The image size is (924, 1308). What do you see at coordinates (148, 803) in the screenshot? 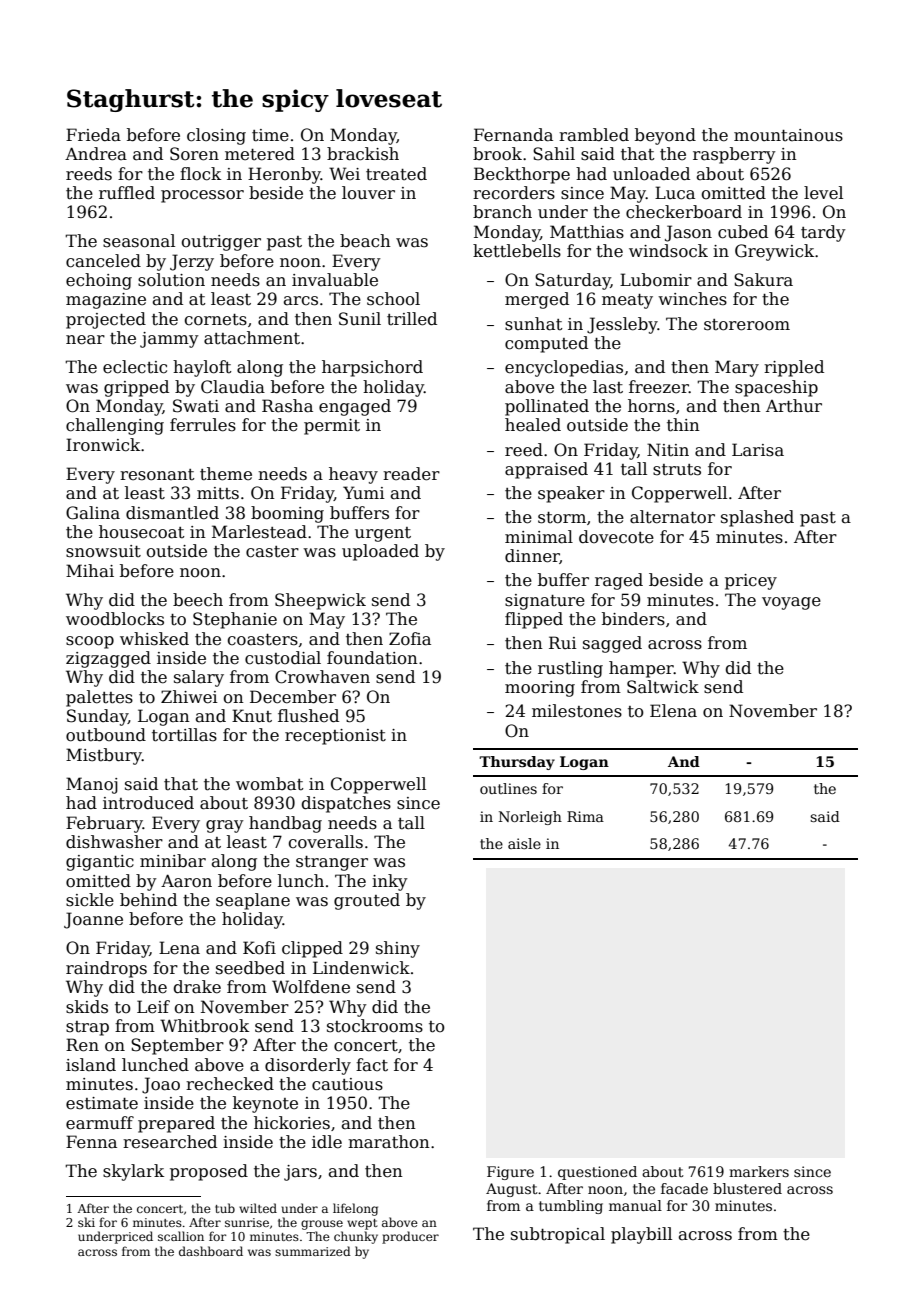
I see `introduced` at bounding box center [148, 803].
